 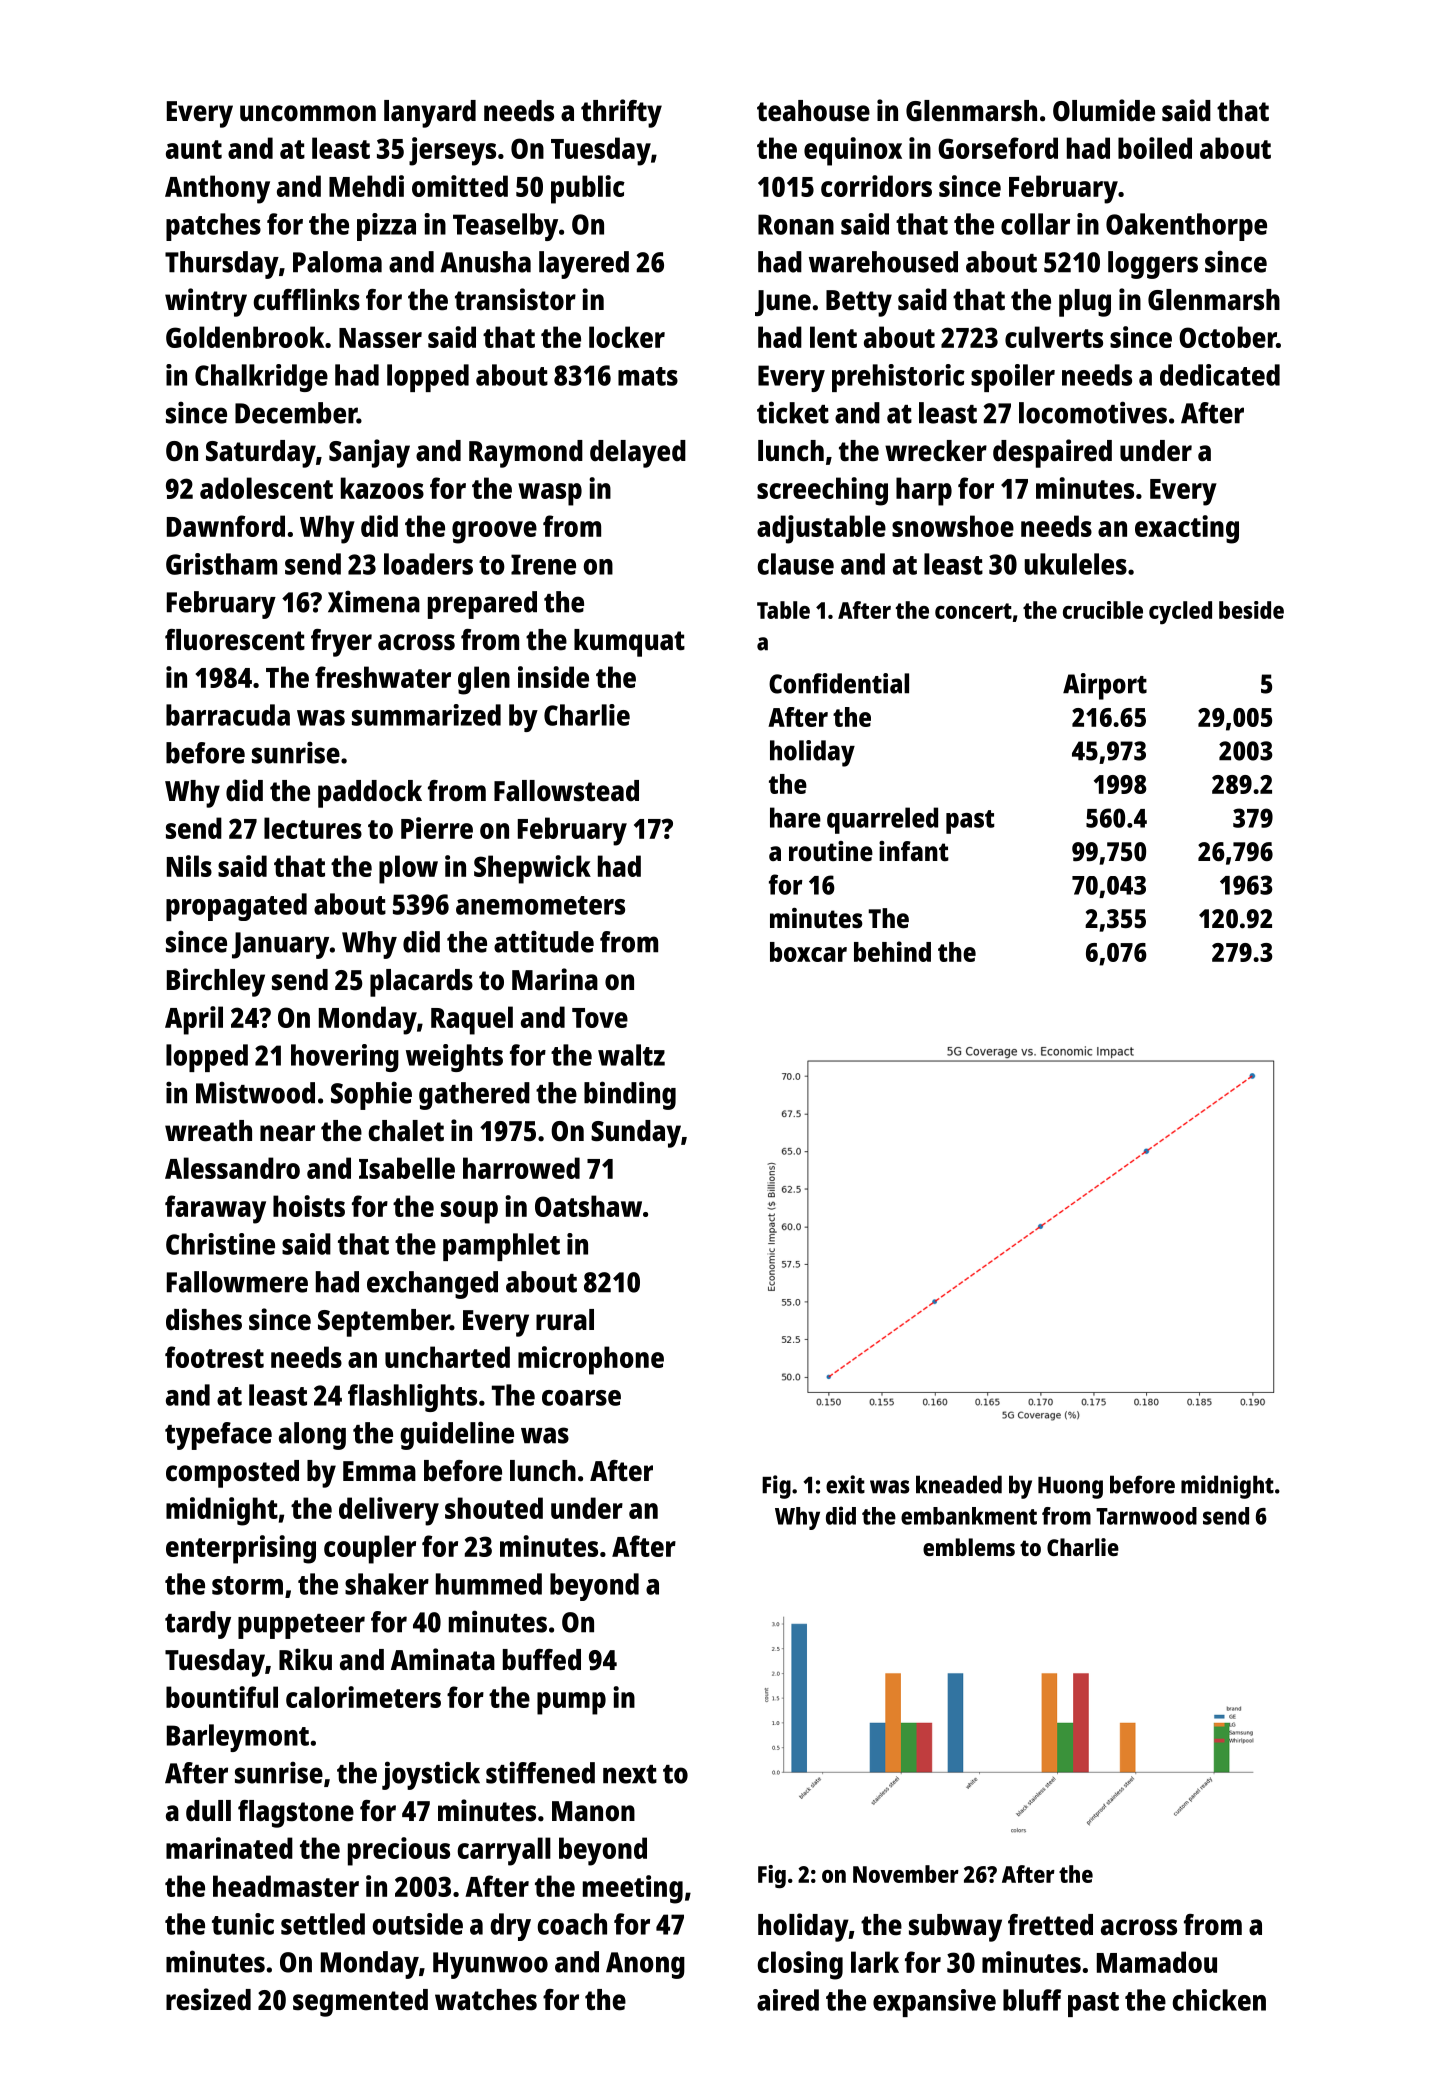 I want to click on pizza, so click(x=386, y=227).
